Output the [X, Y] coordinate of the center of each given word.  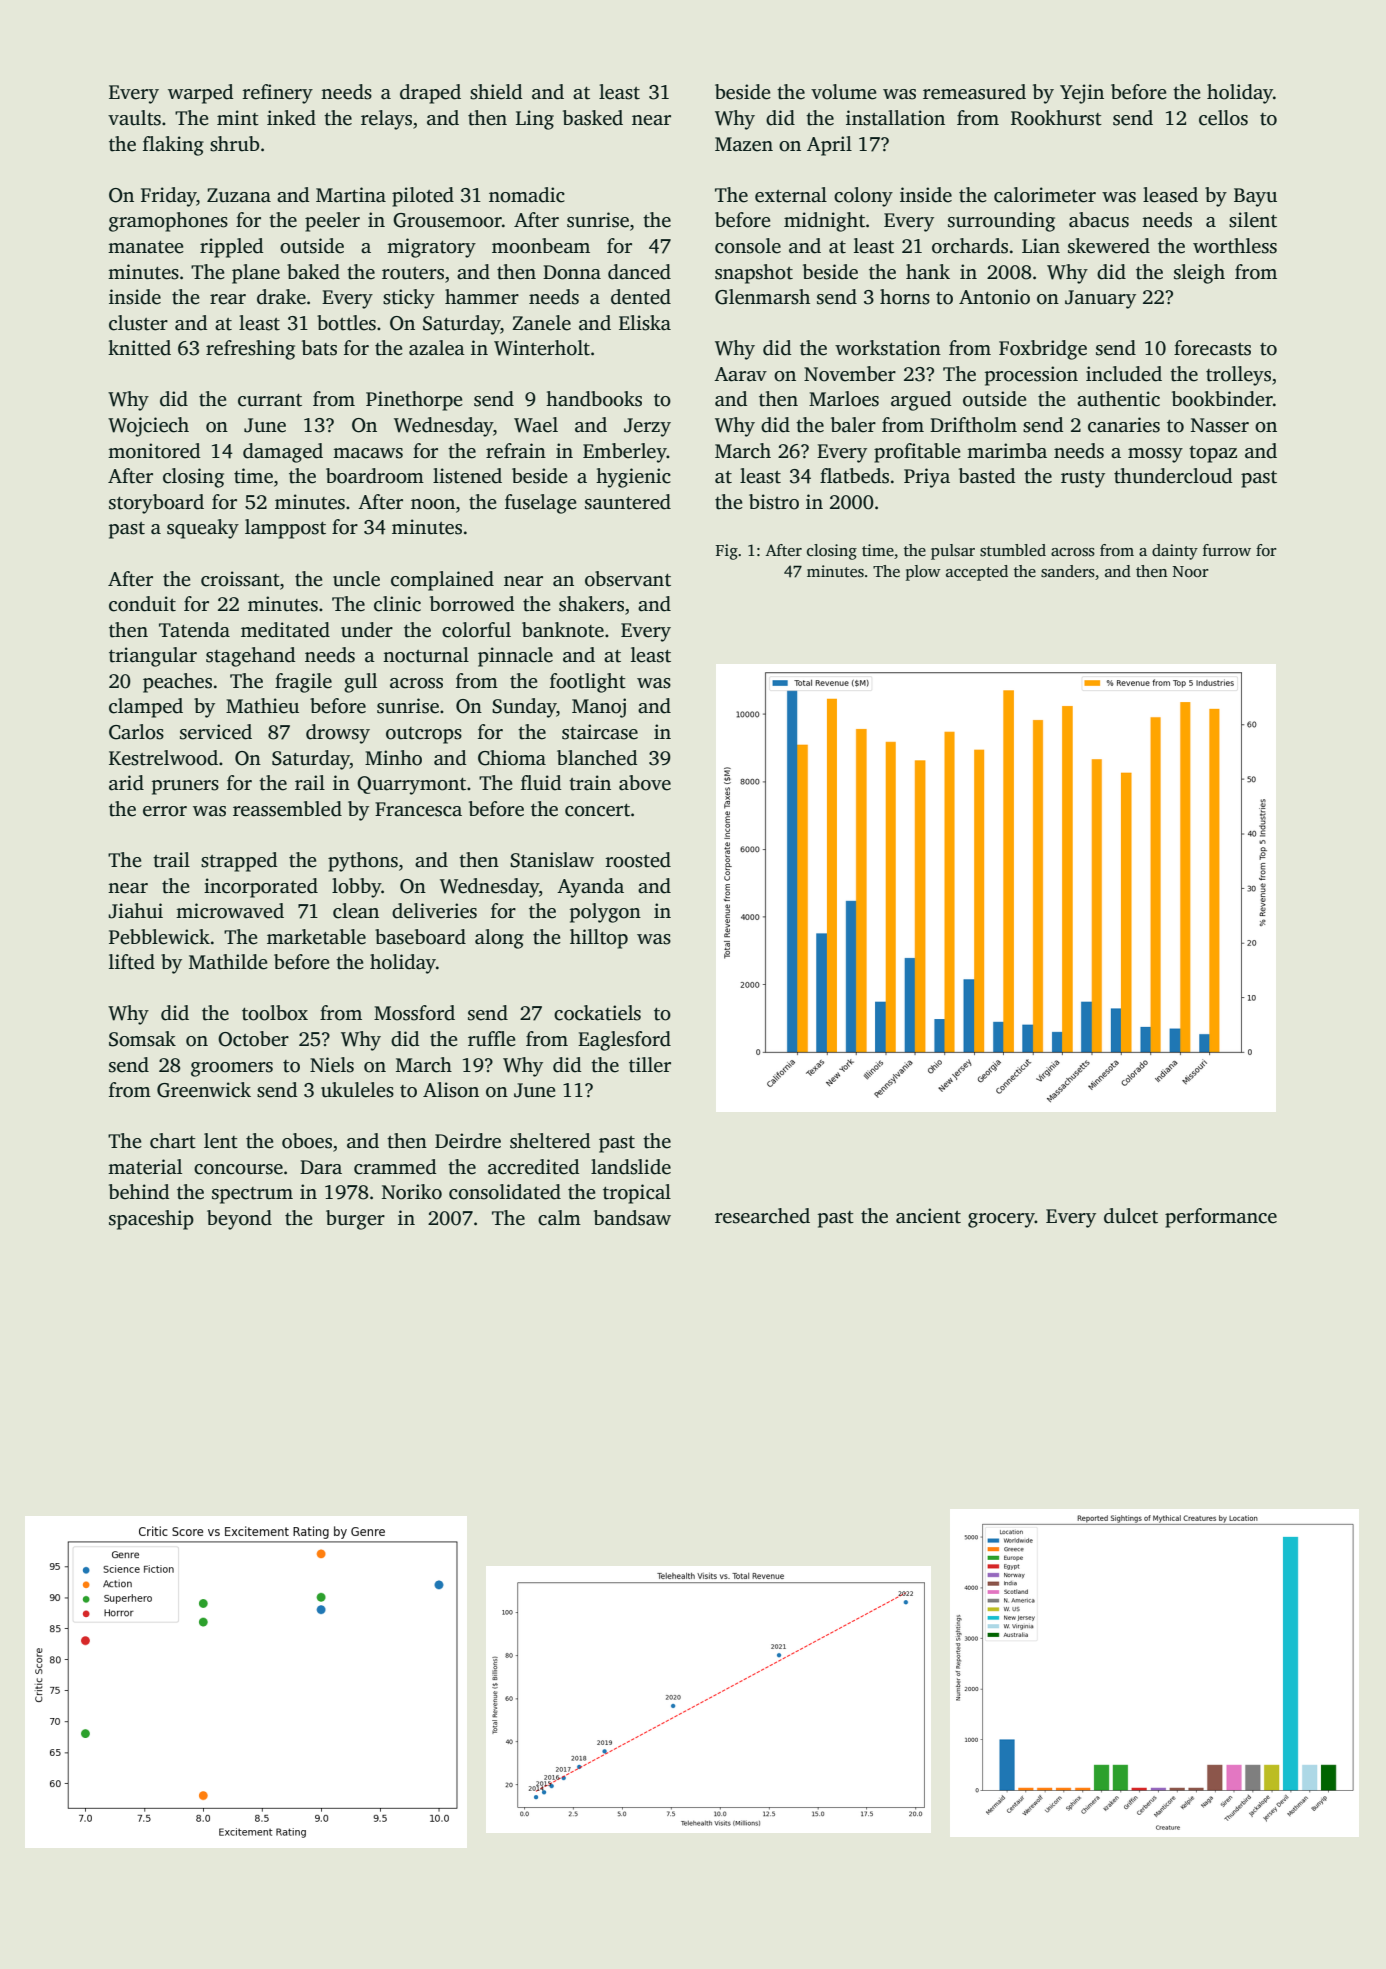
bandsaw [632, 1218]
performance [1221, 1218]
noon [433, 504]
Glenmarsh [762, 297]
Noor [1191, 571]
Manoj [599, 708]
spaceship [151, 1220]
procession [1031, 376]
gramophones [168, 222]
